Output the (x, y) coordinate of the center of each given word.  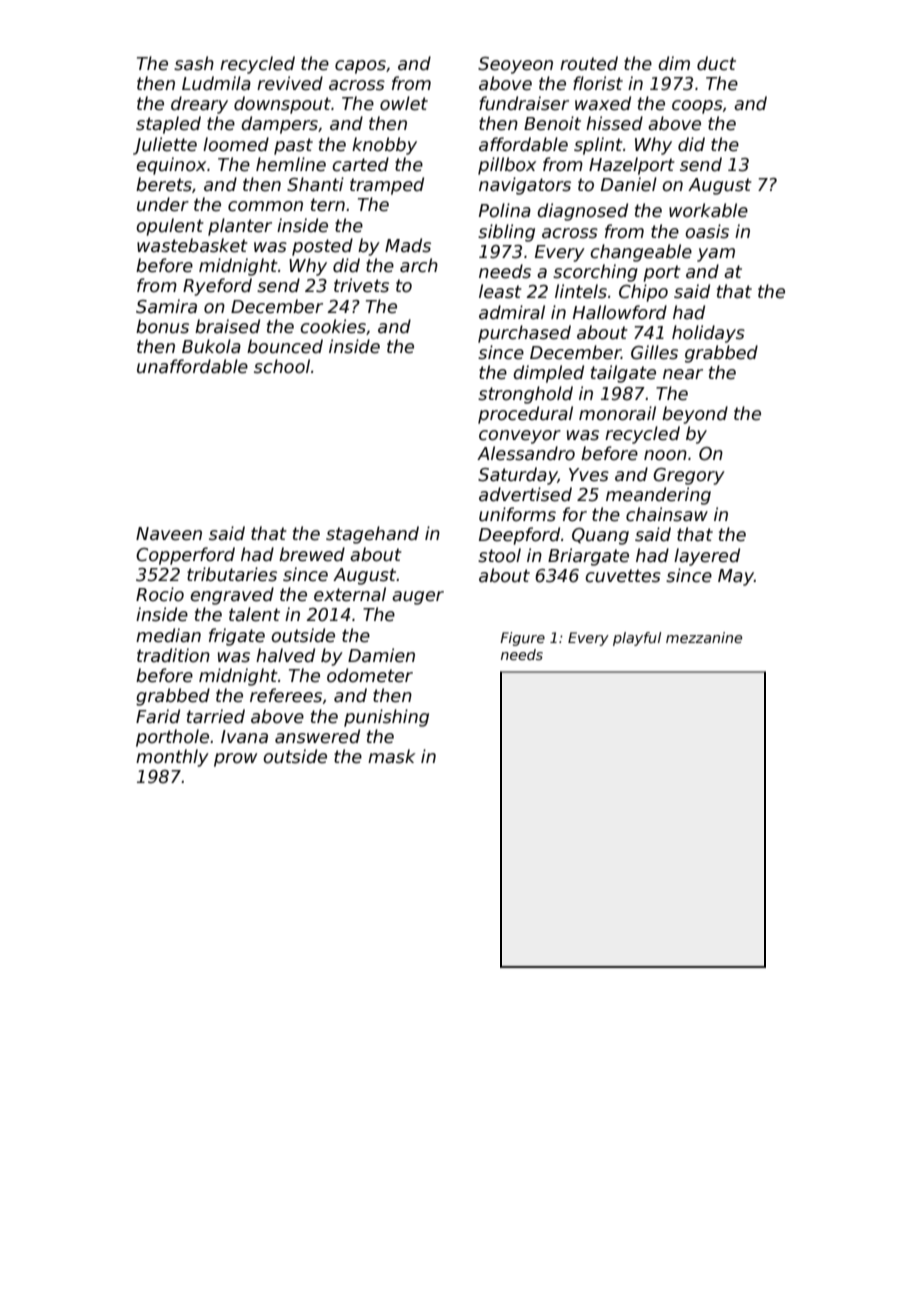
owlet (404, 103)
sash (194, 63)
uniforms (517, 514)
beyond (695, 415)
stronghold (525, 395)
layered (707, 557)
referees (286, 695)
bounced (285, 346)
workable (708, 210)
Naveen (169, 534)
